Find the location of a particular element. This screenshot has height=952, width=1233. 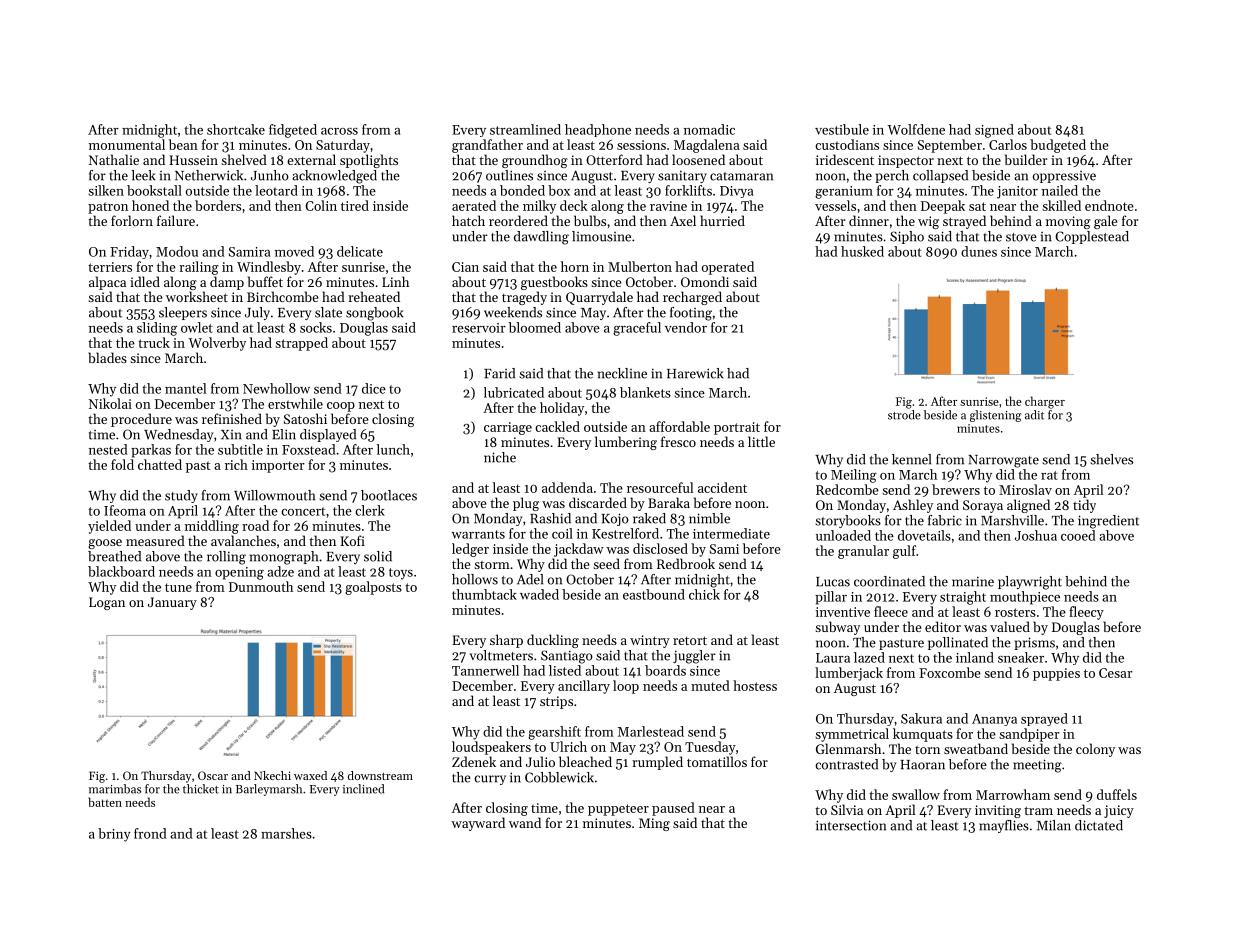

husked is located at coordinates (862, 251).
